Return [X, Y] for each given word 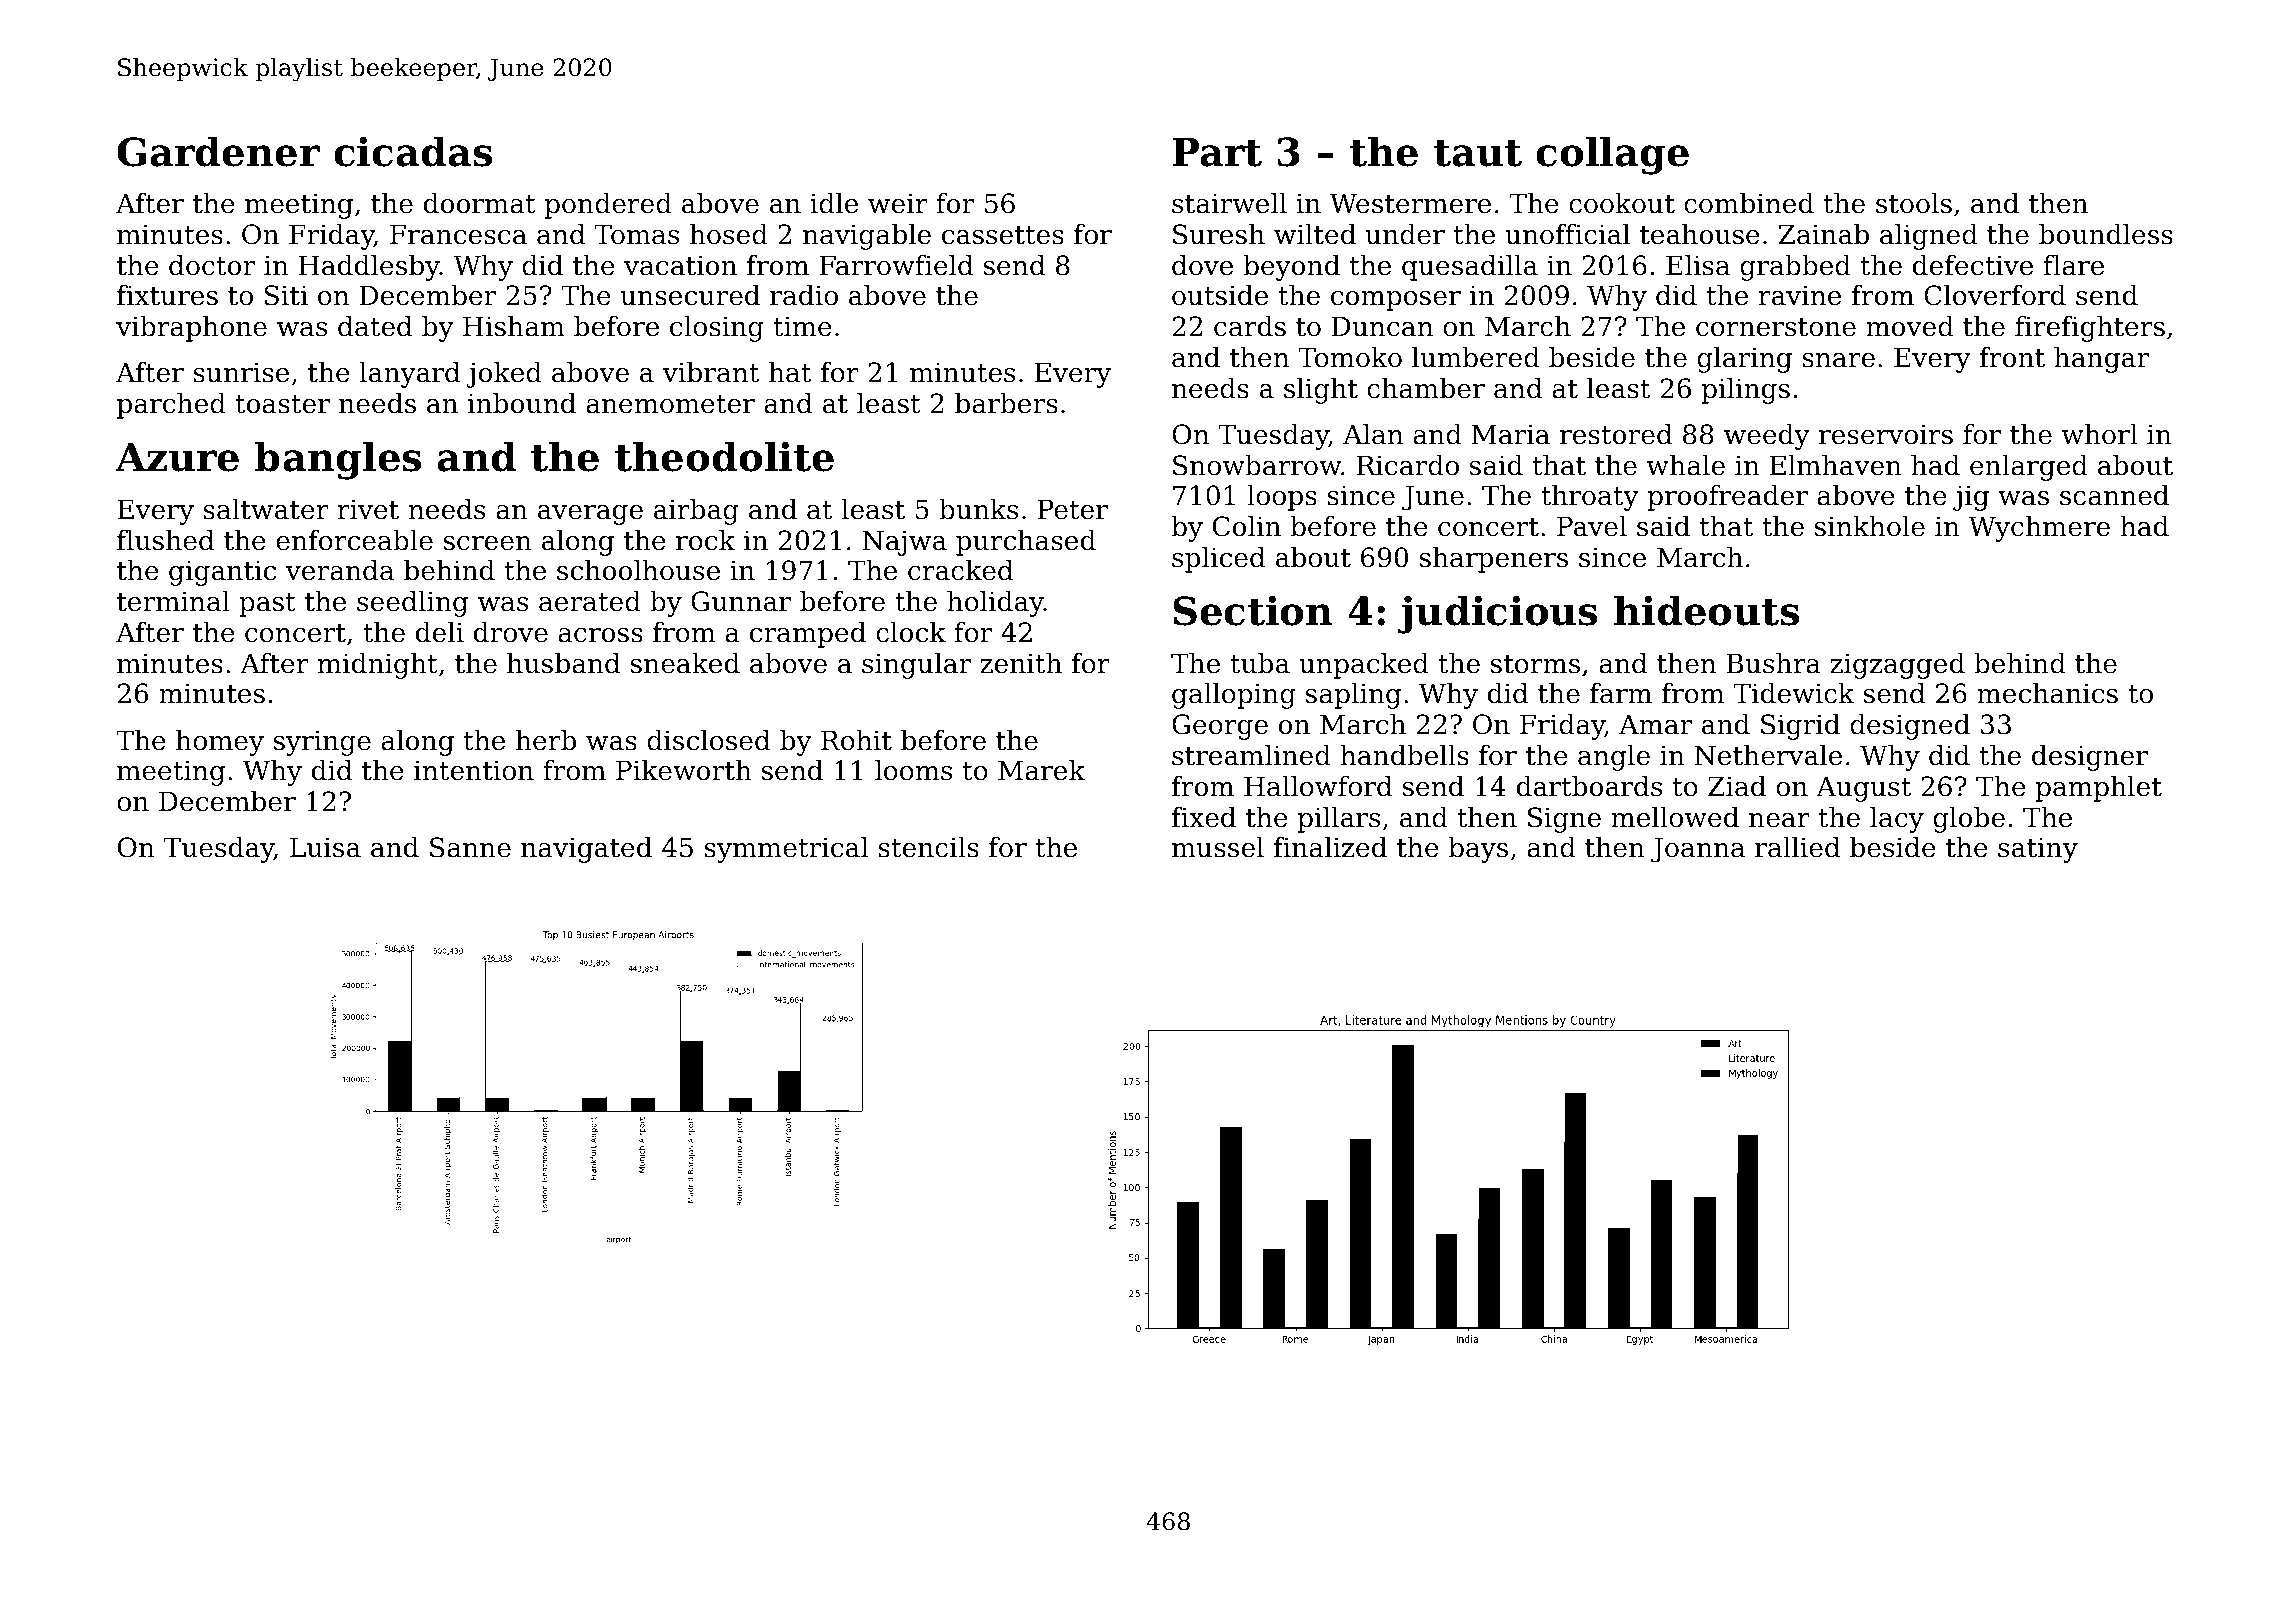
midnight [378, 666]
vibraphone [191, 329]
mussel [1218, 847]
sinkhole [1870, 526]
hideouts [1706, 610]
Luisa [325, 847]
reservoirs [1886, 434]
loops [1282, 498]
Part [1217, 152]
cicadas [413, 151]
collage [1612, 155]
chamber [1426, 388]
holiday [995, 604]
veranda [339, 570]
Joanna [1698, 850]
